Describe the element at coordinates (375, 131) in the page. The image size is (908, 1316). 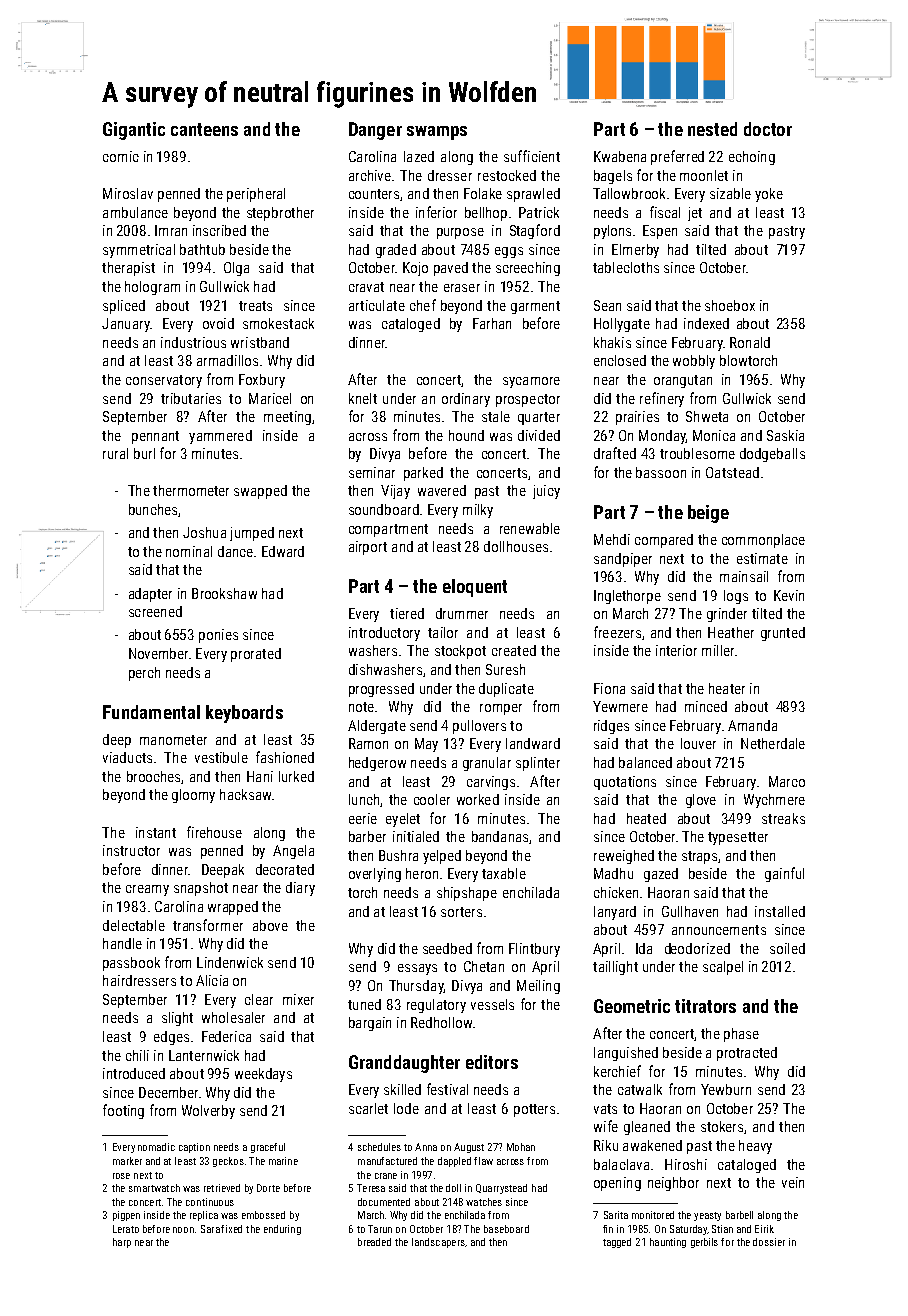
I see `Danger` at that location.
